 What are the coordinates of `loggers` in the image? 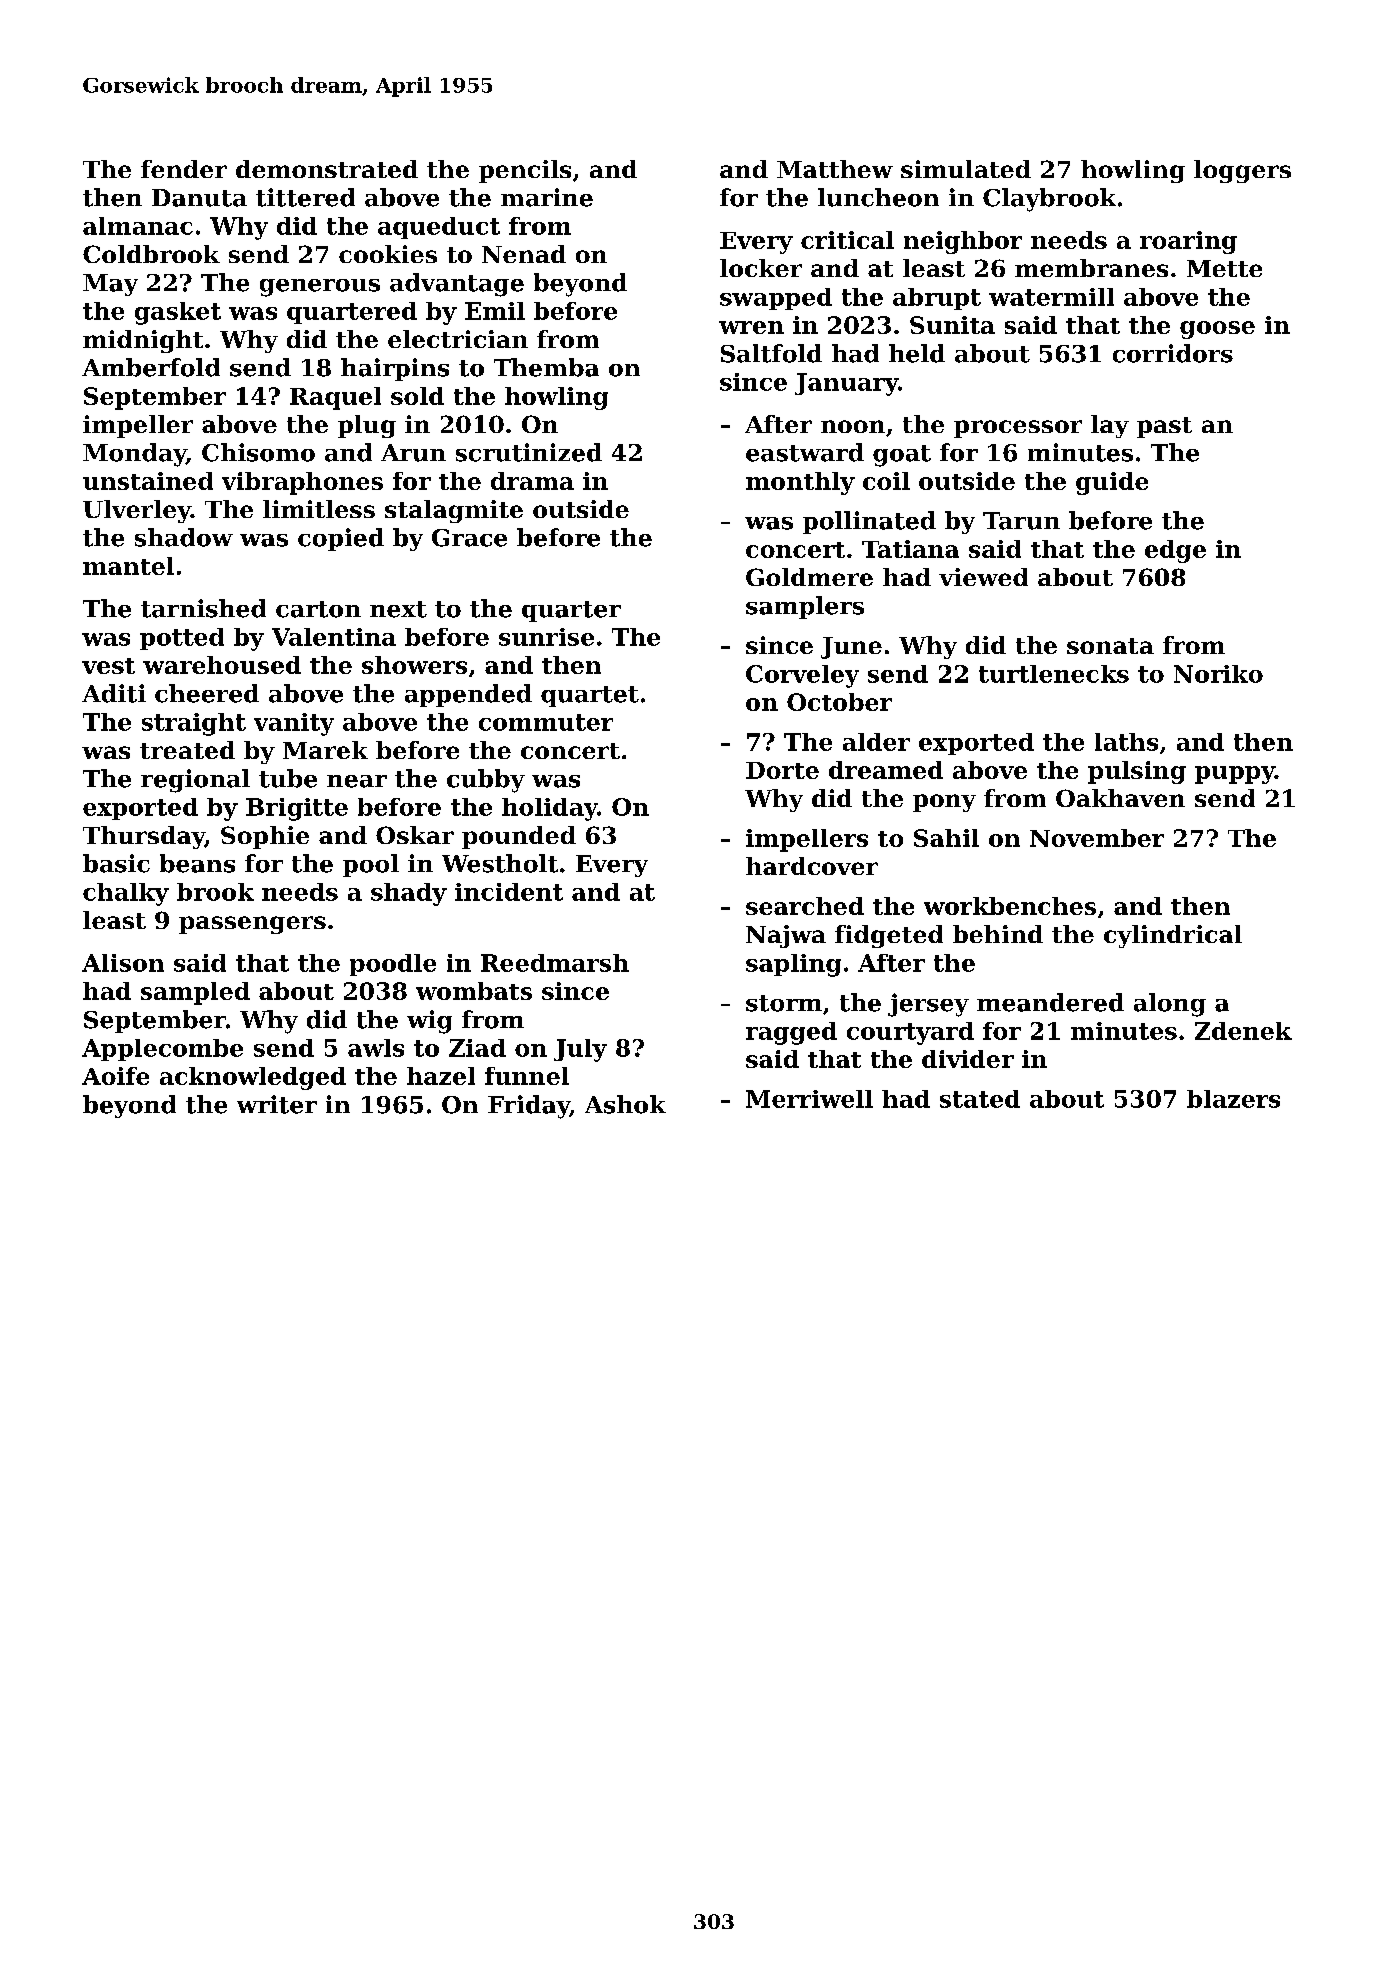 It's located at (1242, 171).
